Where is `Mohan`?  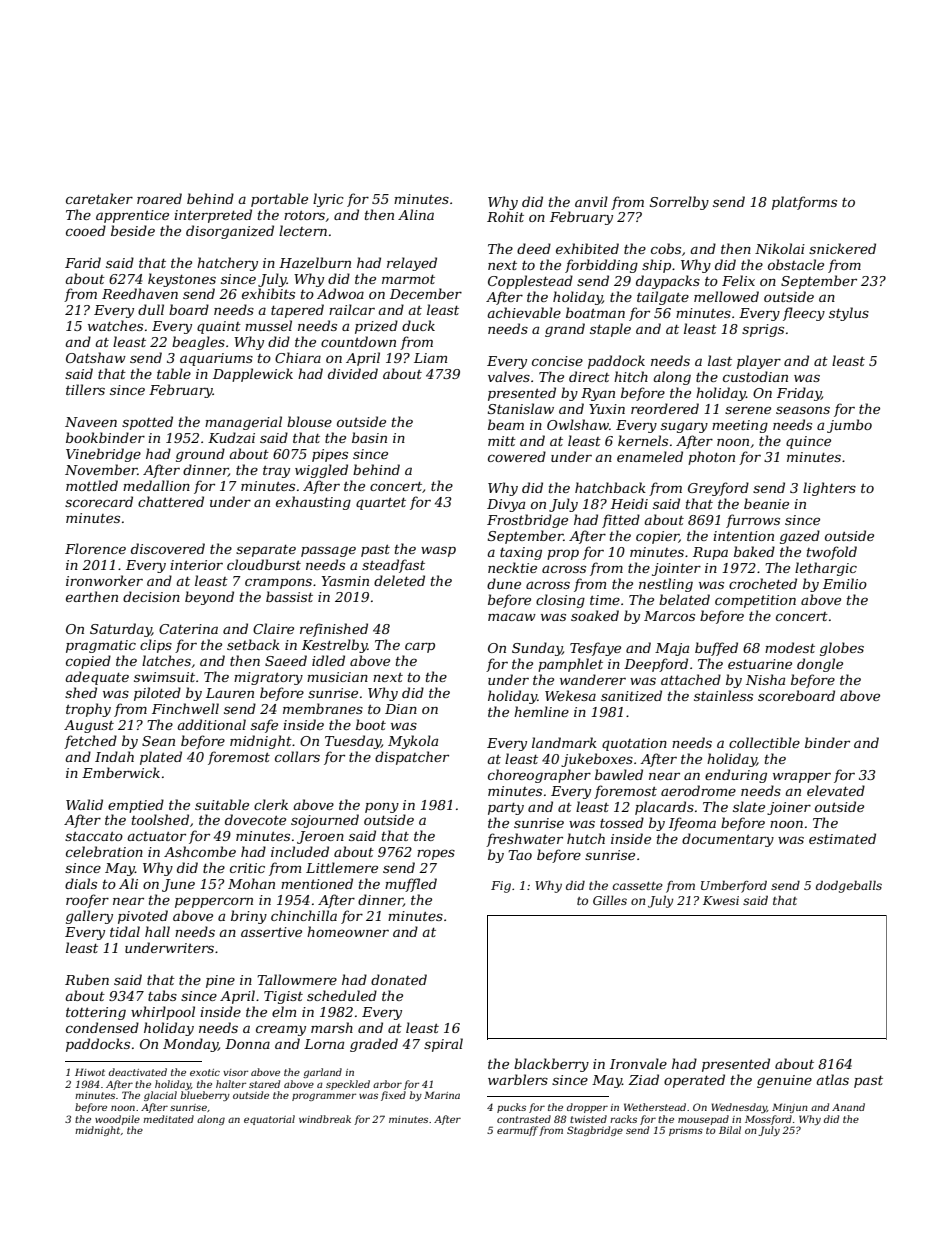
Mohan is located at coordinates (251, 883).
